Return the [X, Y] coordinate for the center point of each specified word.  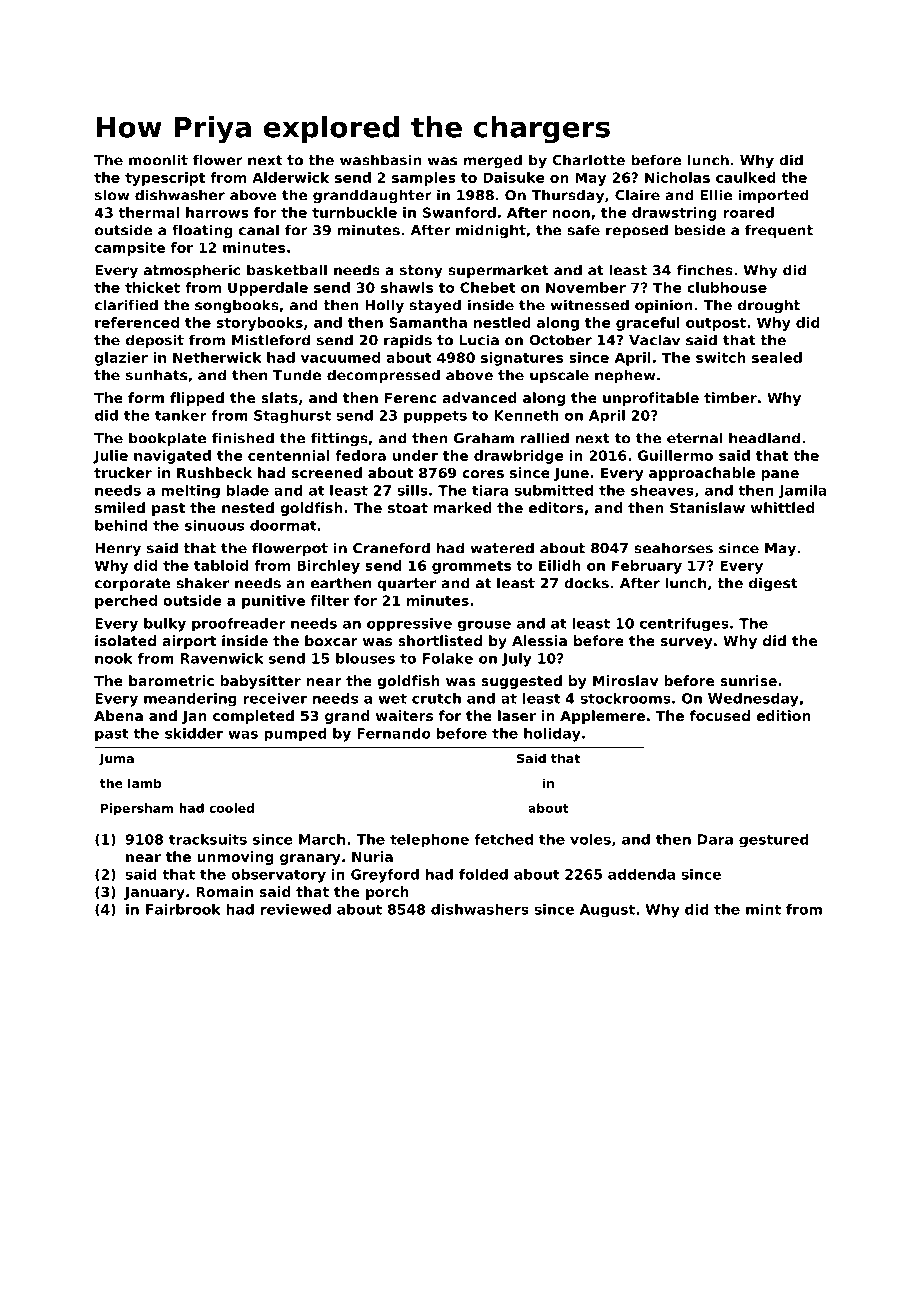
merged [493, 161]
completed [253, 717]
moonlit [158, 160]
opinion [664, 306]
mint [763, 909]
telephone [429, 841]
